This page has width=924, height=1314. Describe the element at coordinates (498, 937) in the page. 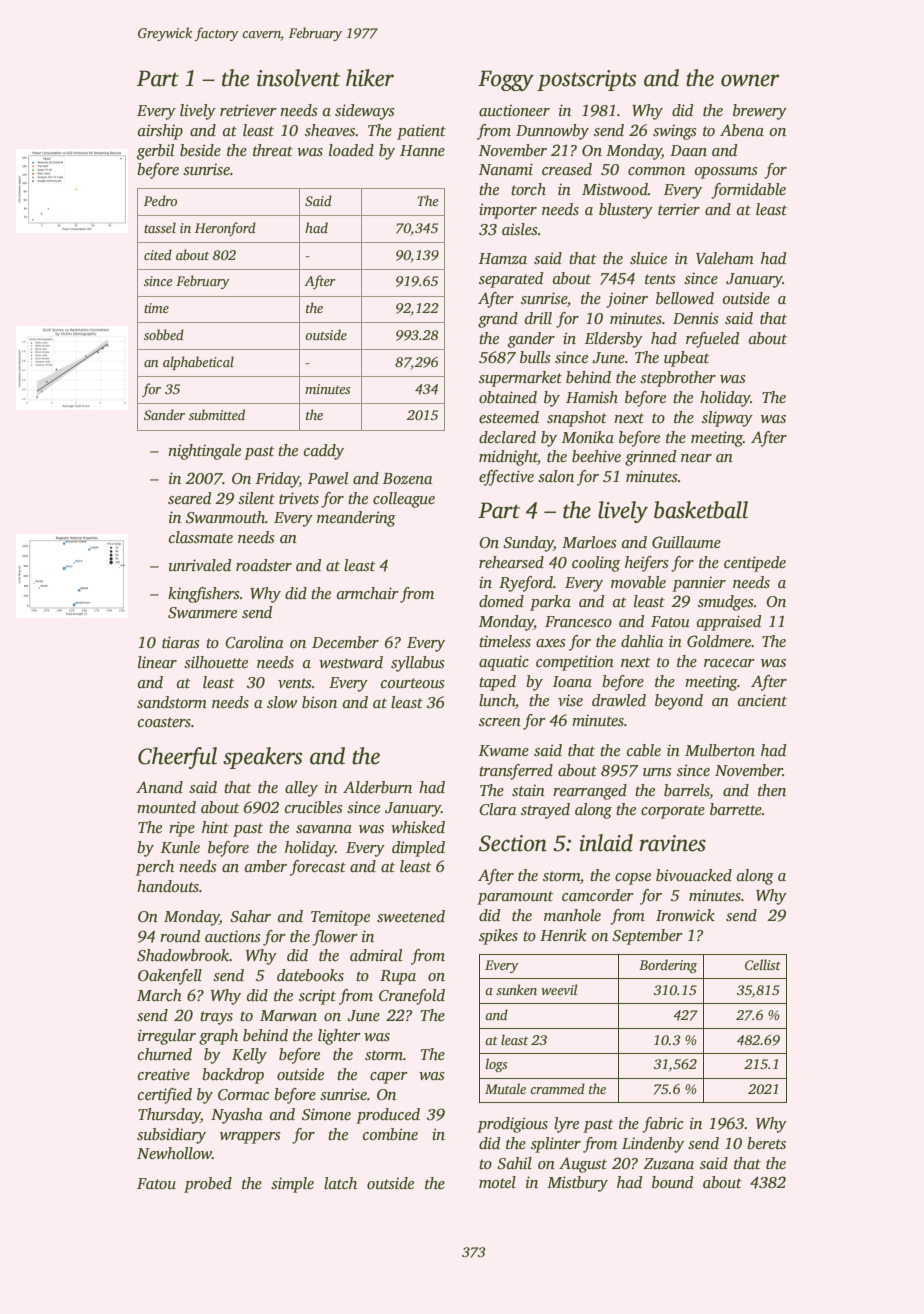

I see `spikes` at that location.
